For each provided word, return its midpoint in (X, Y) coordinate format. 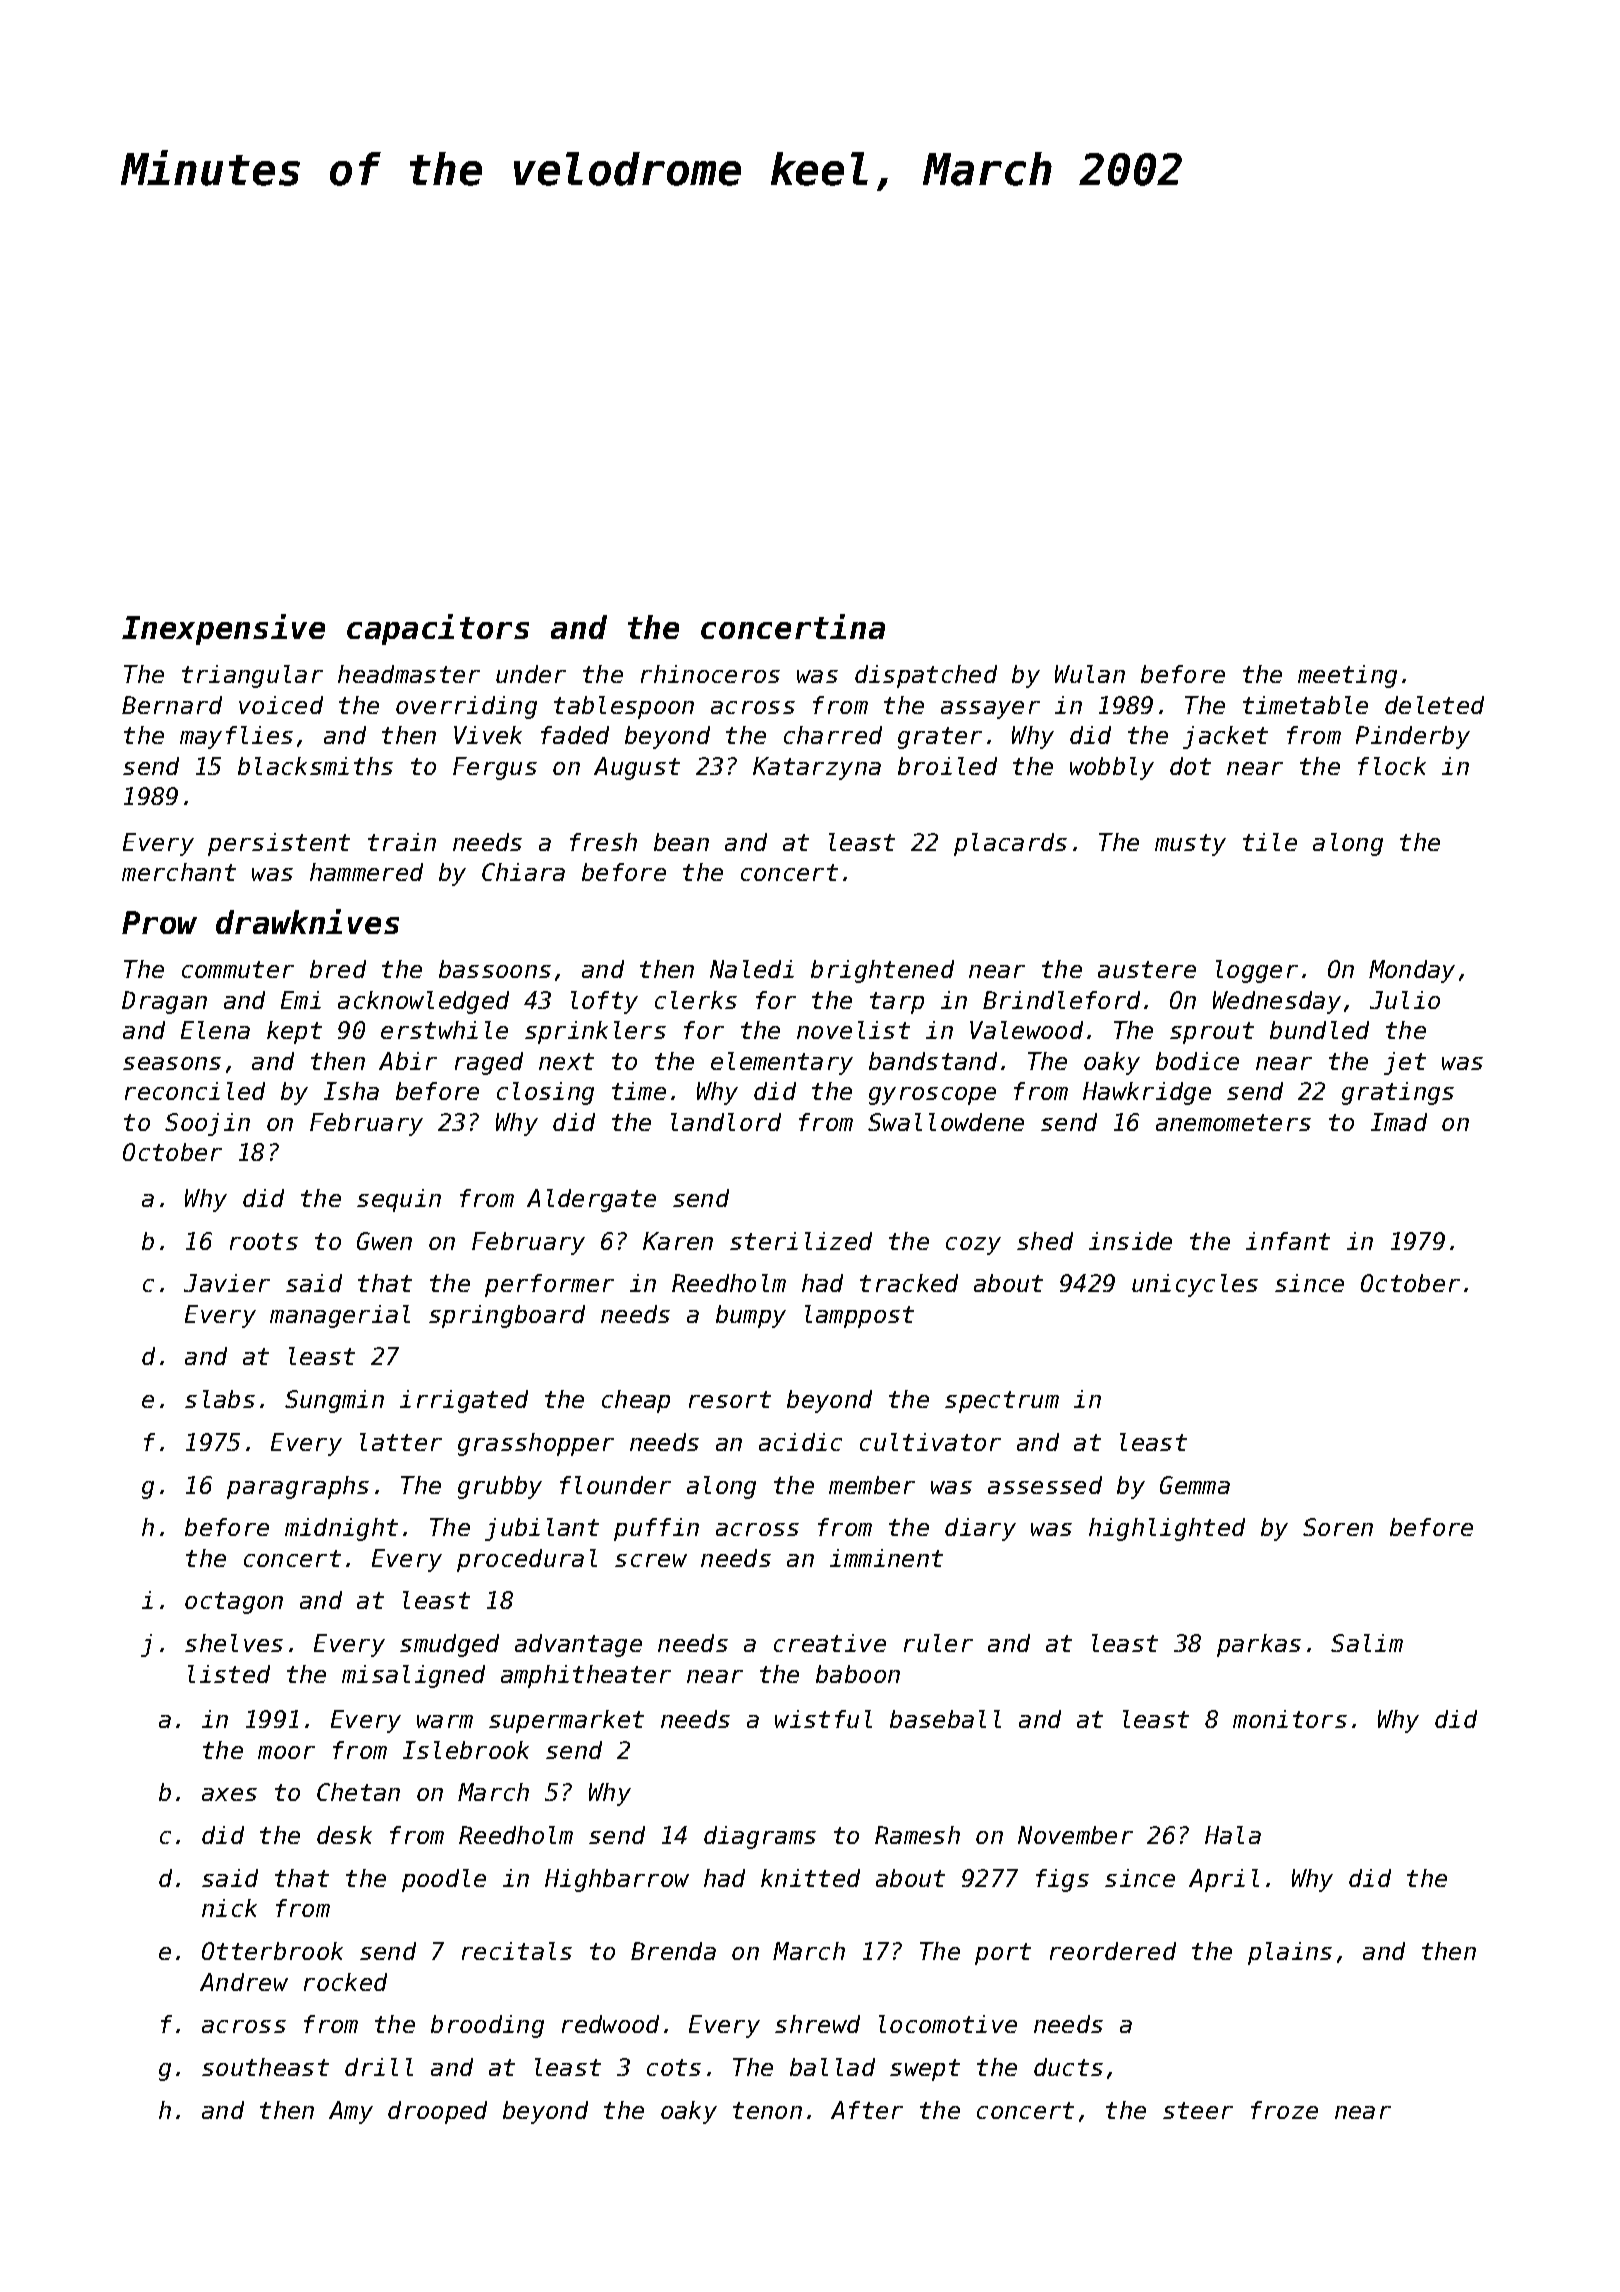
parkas (1259, 1645)
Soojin (207, 1124)
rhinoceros (710, 674)
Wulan (1090, 674)
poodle (444, 1880)
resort (730, 1399)
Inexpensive (223, 629)
